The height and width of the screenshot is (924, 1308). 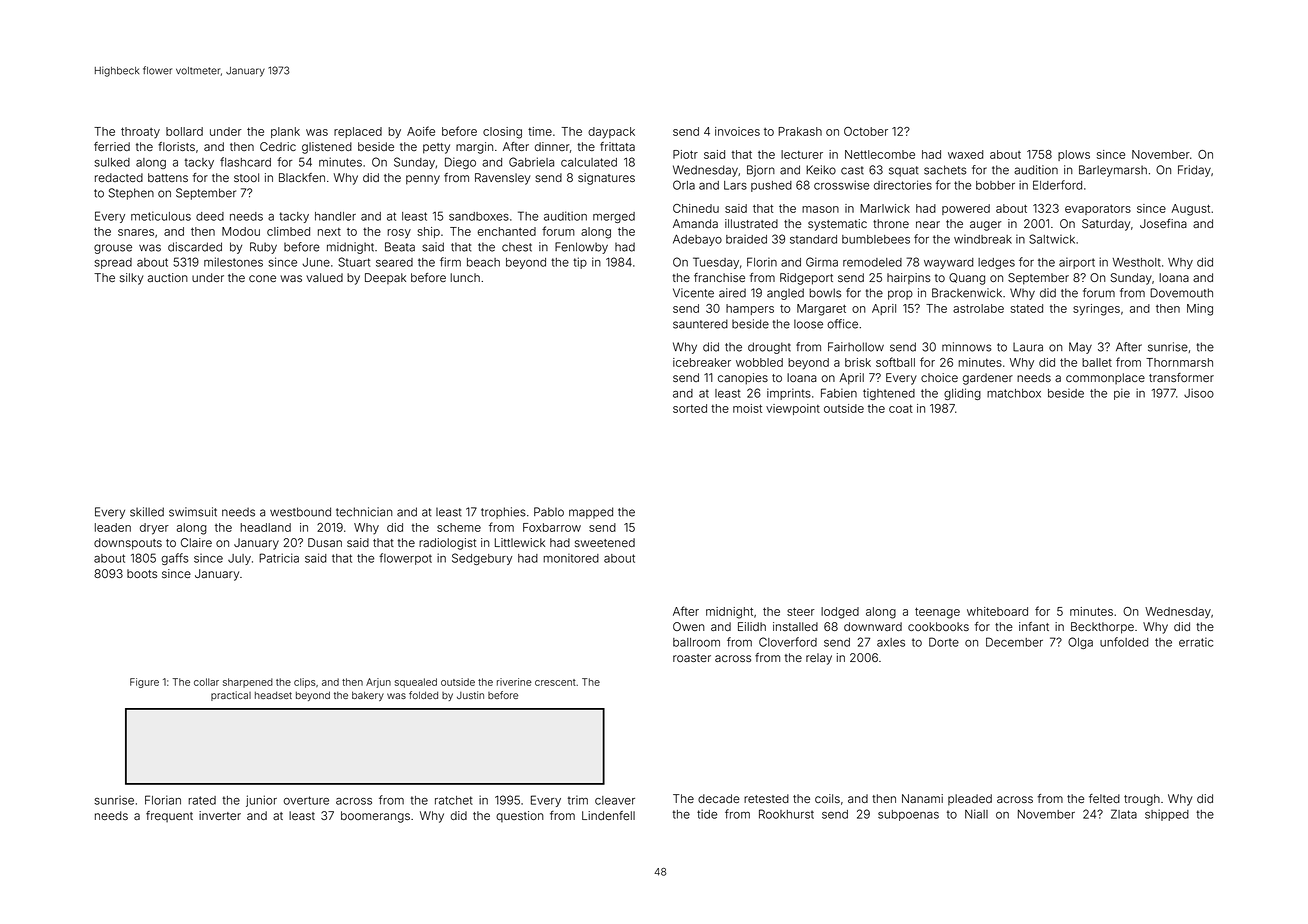 What do you see at coordinates (615, 800) in the screenshot?
I see `cleaver` at bounding box center [615, 800].
